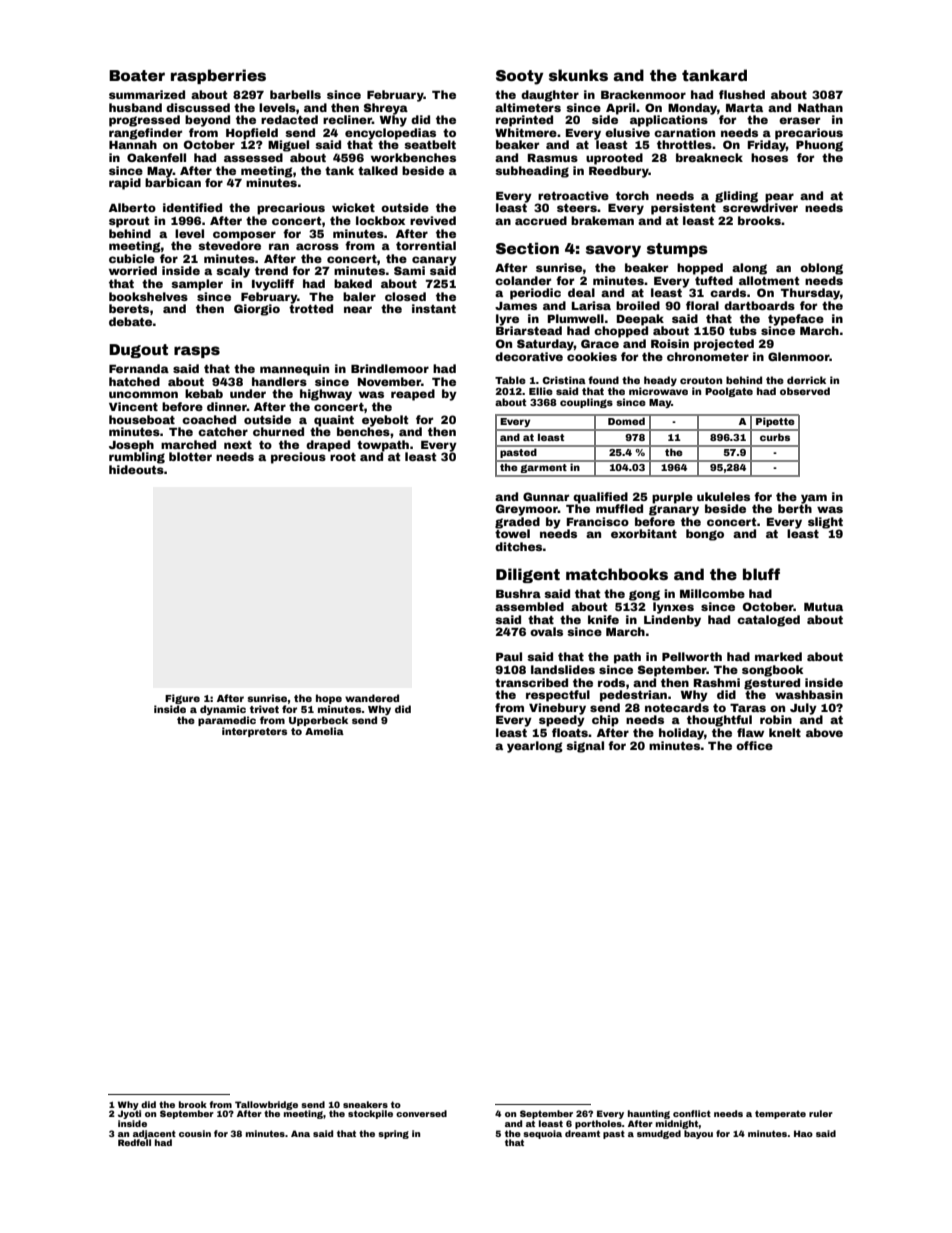  Describe the element at coordinates (253, 157) in the screenshot. I see `assessed` at that location.
